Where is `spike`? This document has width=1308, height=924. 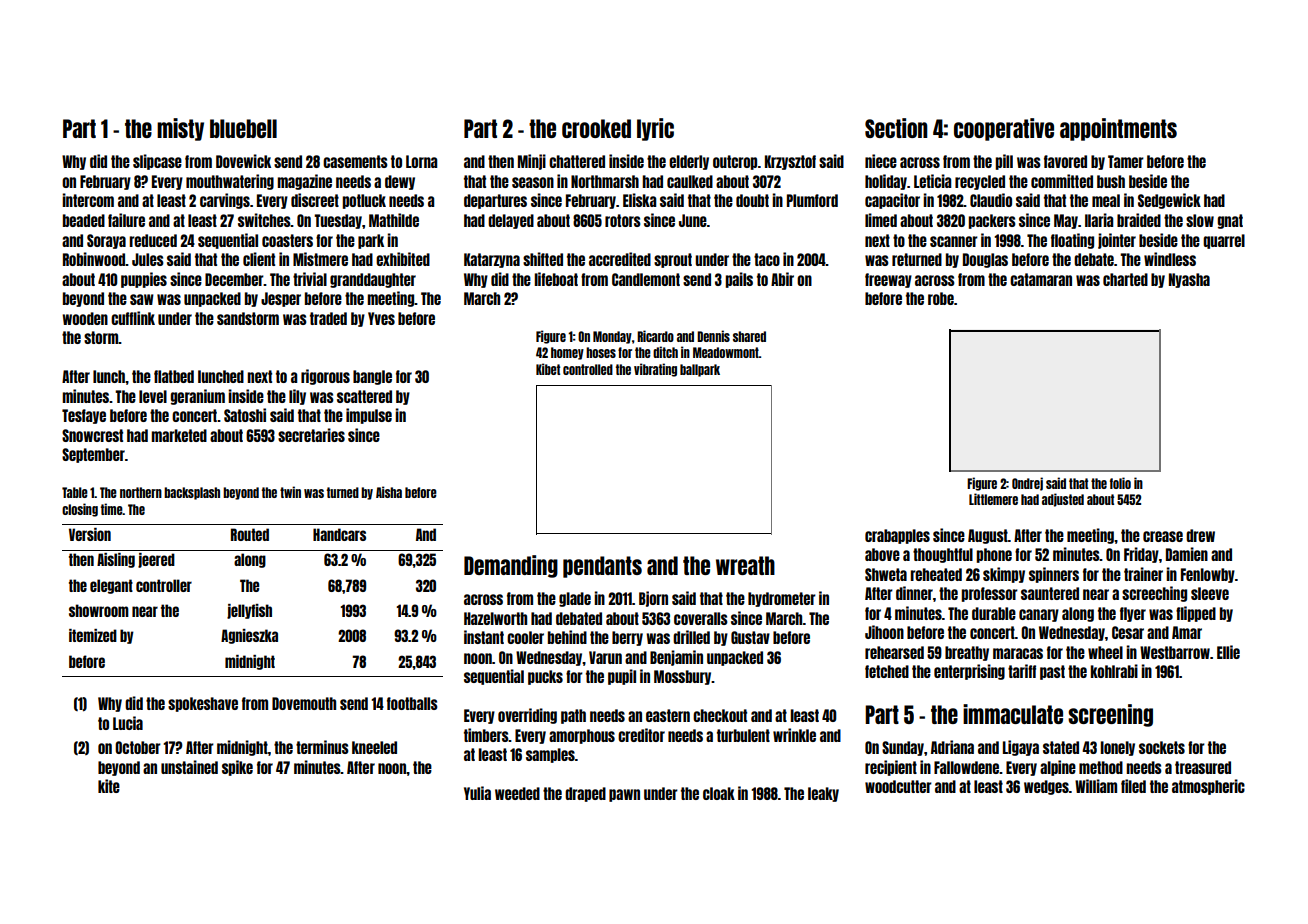 spike is located at coordinates (237, 768).
